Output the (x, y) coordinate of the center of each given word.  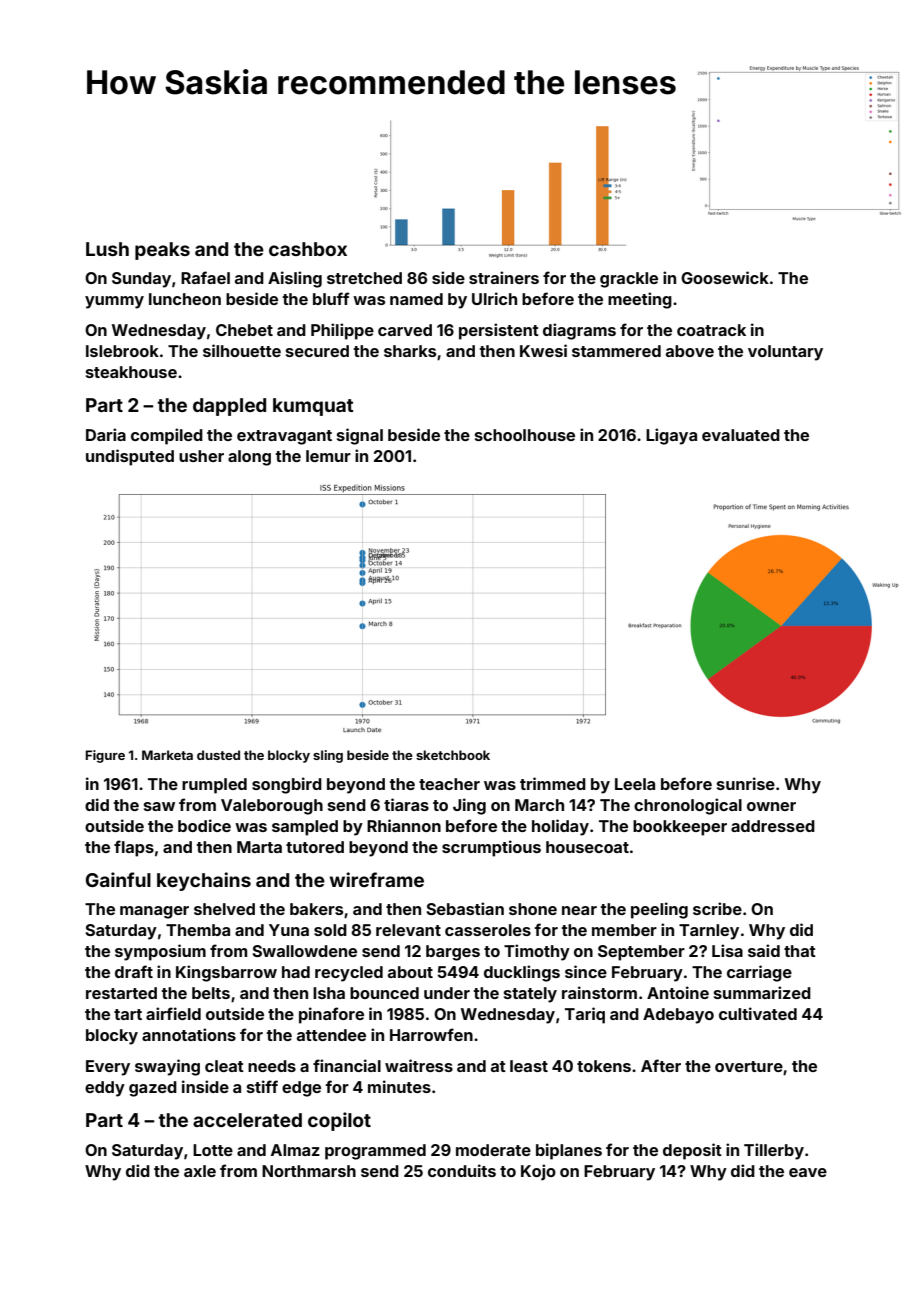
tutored (315, 847)
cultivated (758, 1013)
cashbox (308, 249)
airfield (173, 1013)
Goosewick (725, 277)
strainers (504, 277)
